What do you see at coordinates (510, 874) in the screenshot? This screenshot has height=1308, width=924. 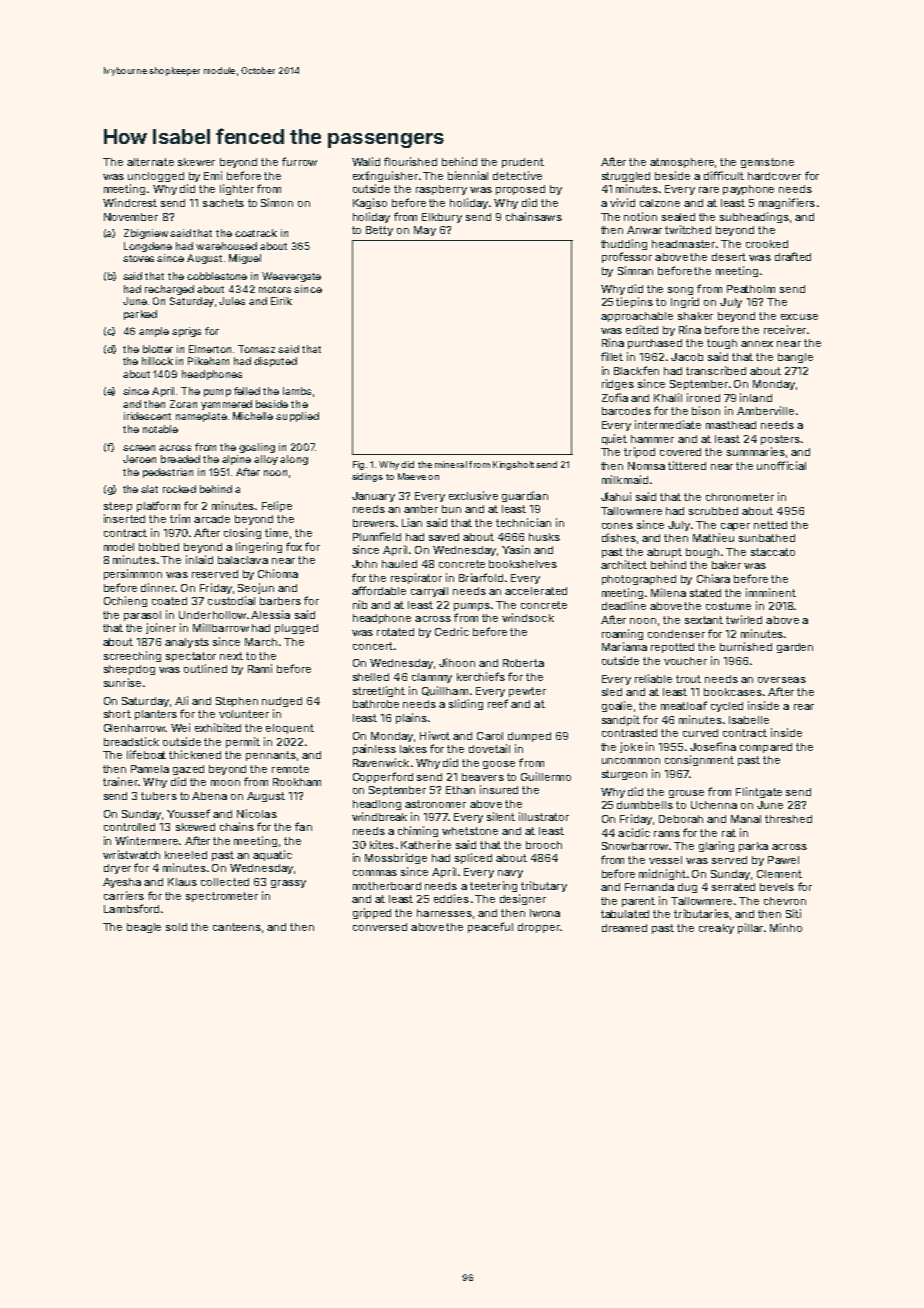 I see `navy` at bounding box center [510, 874].
